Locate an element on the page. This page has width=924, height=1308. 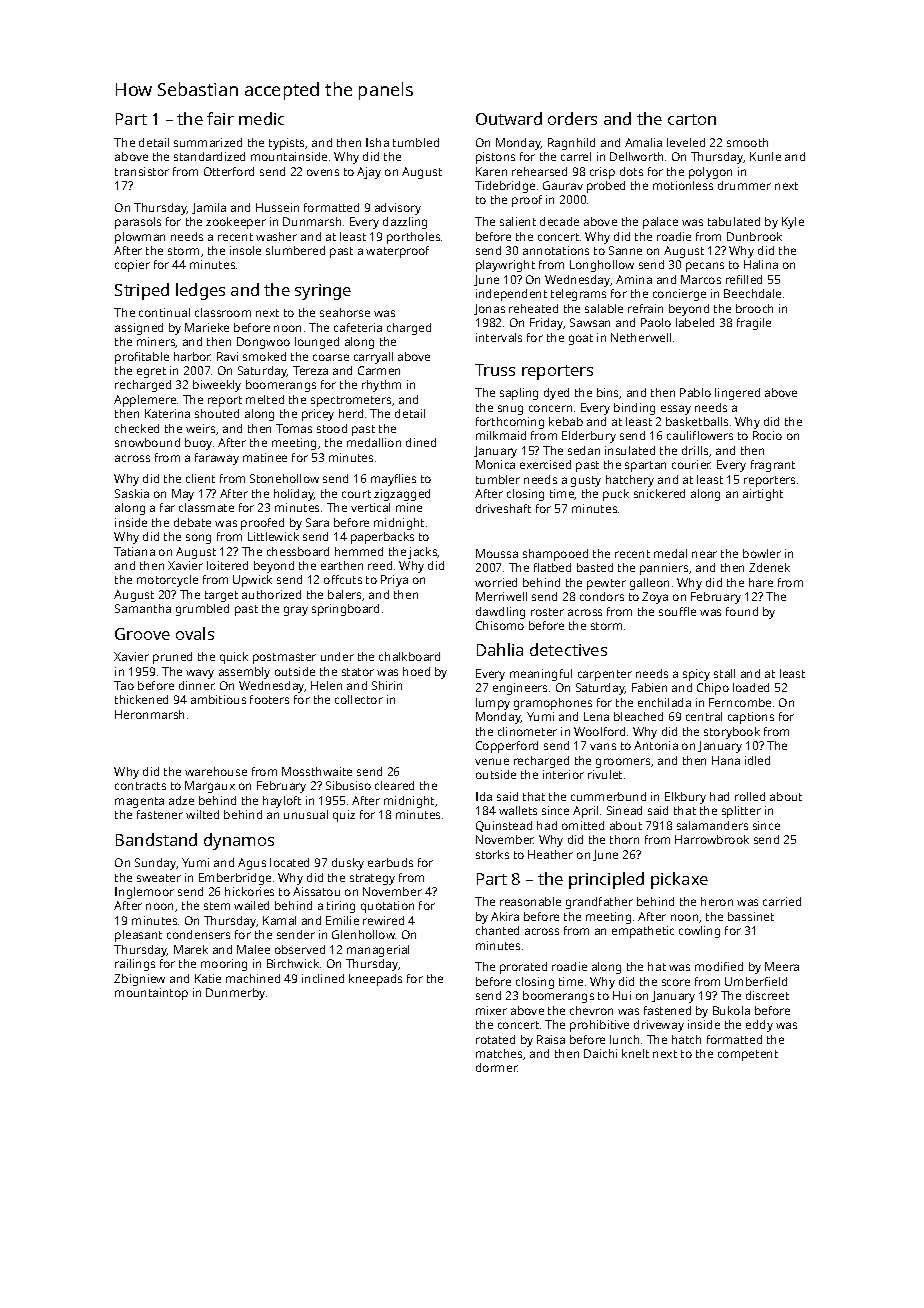
Isha is located at coordinates (377, 142).
